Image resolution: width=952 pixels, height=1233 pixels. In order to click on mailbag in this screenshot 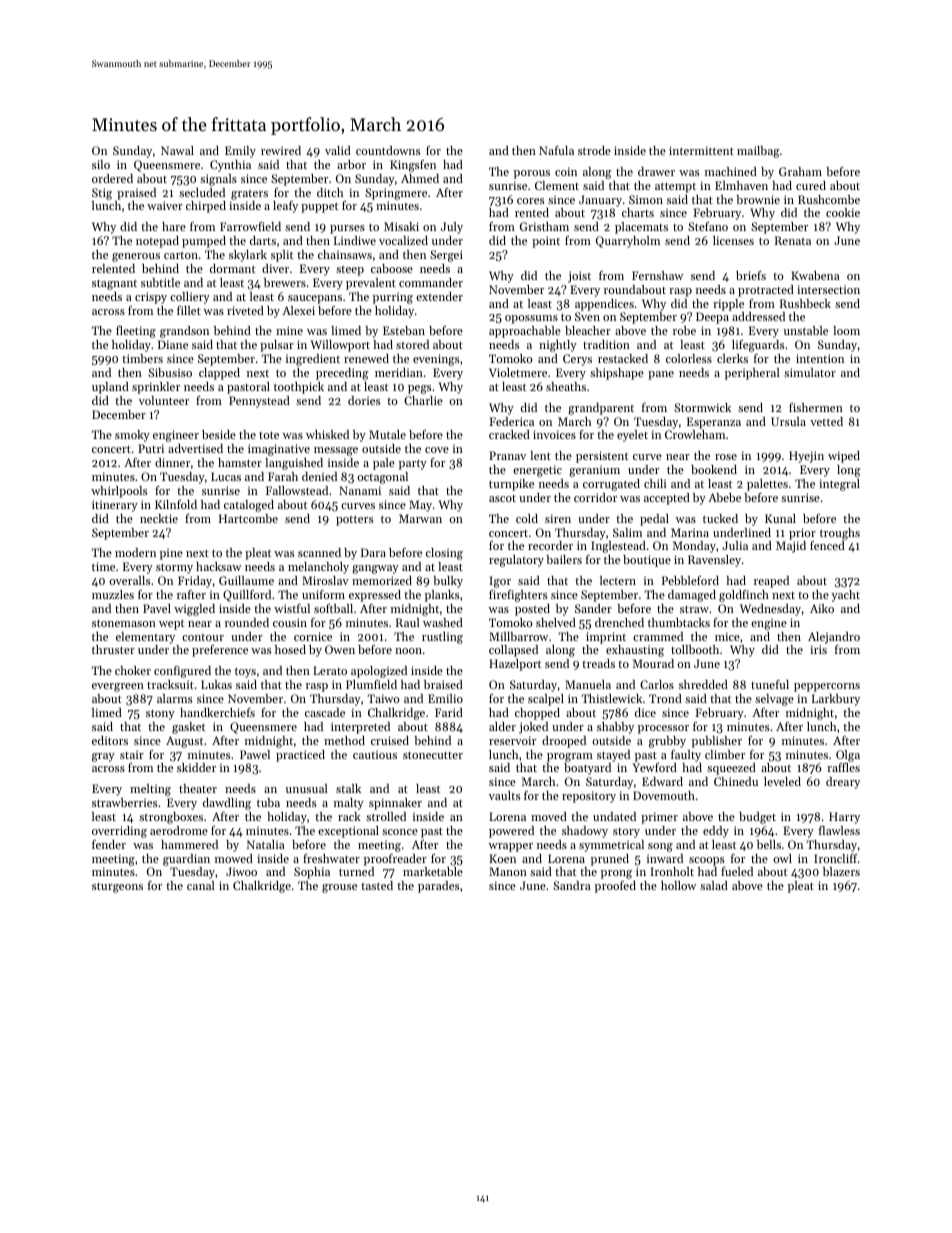, I will do `click(758, 152)`.
